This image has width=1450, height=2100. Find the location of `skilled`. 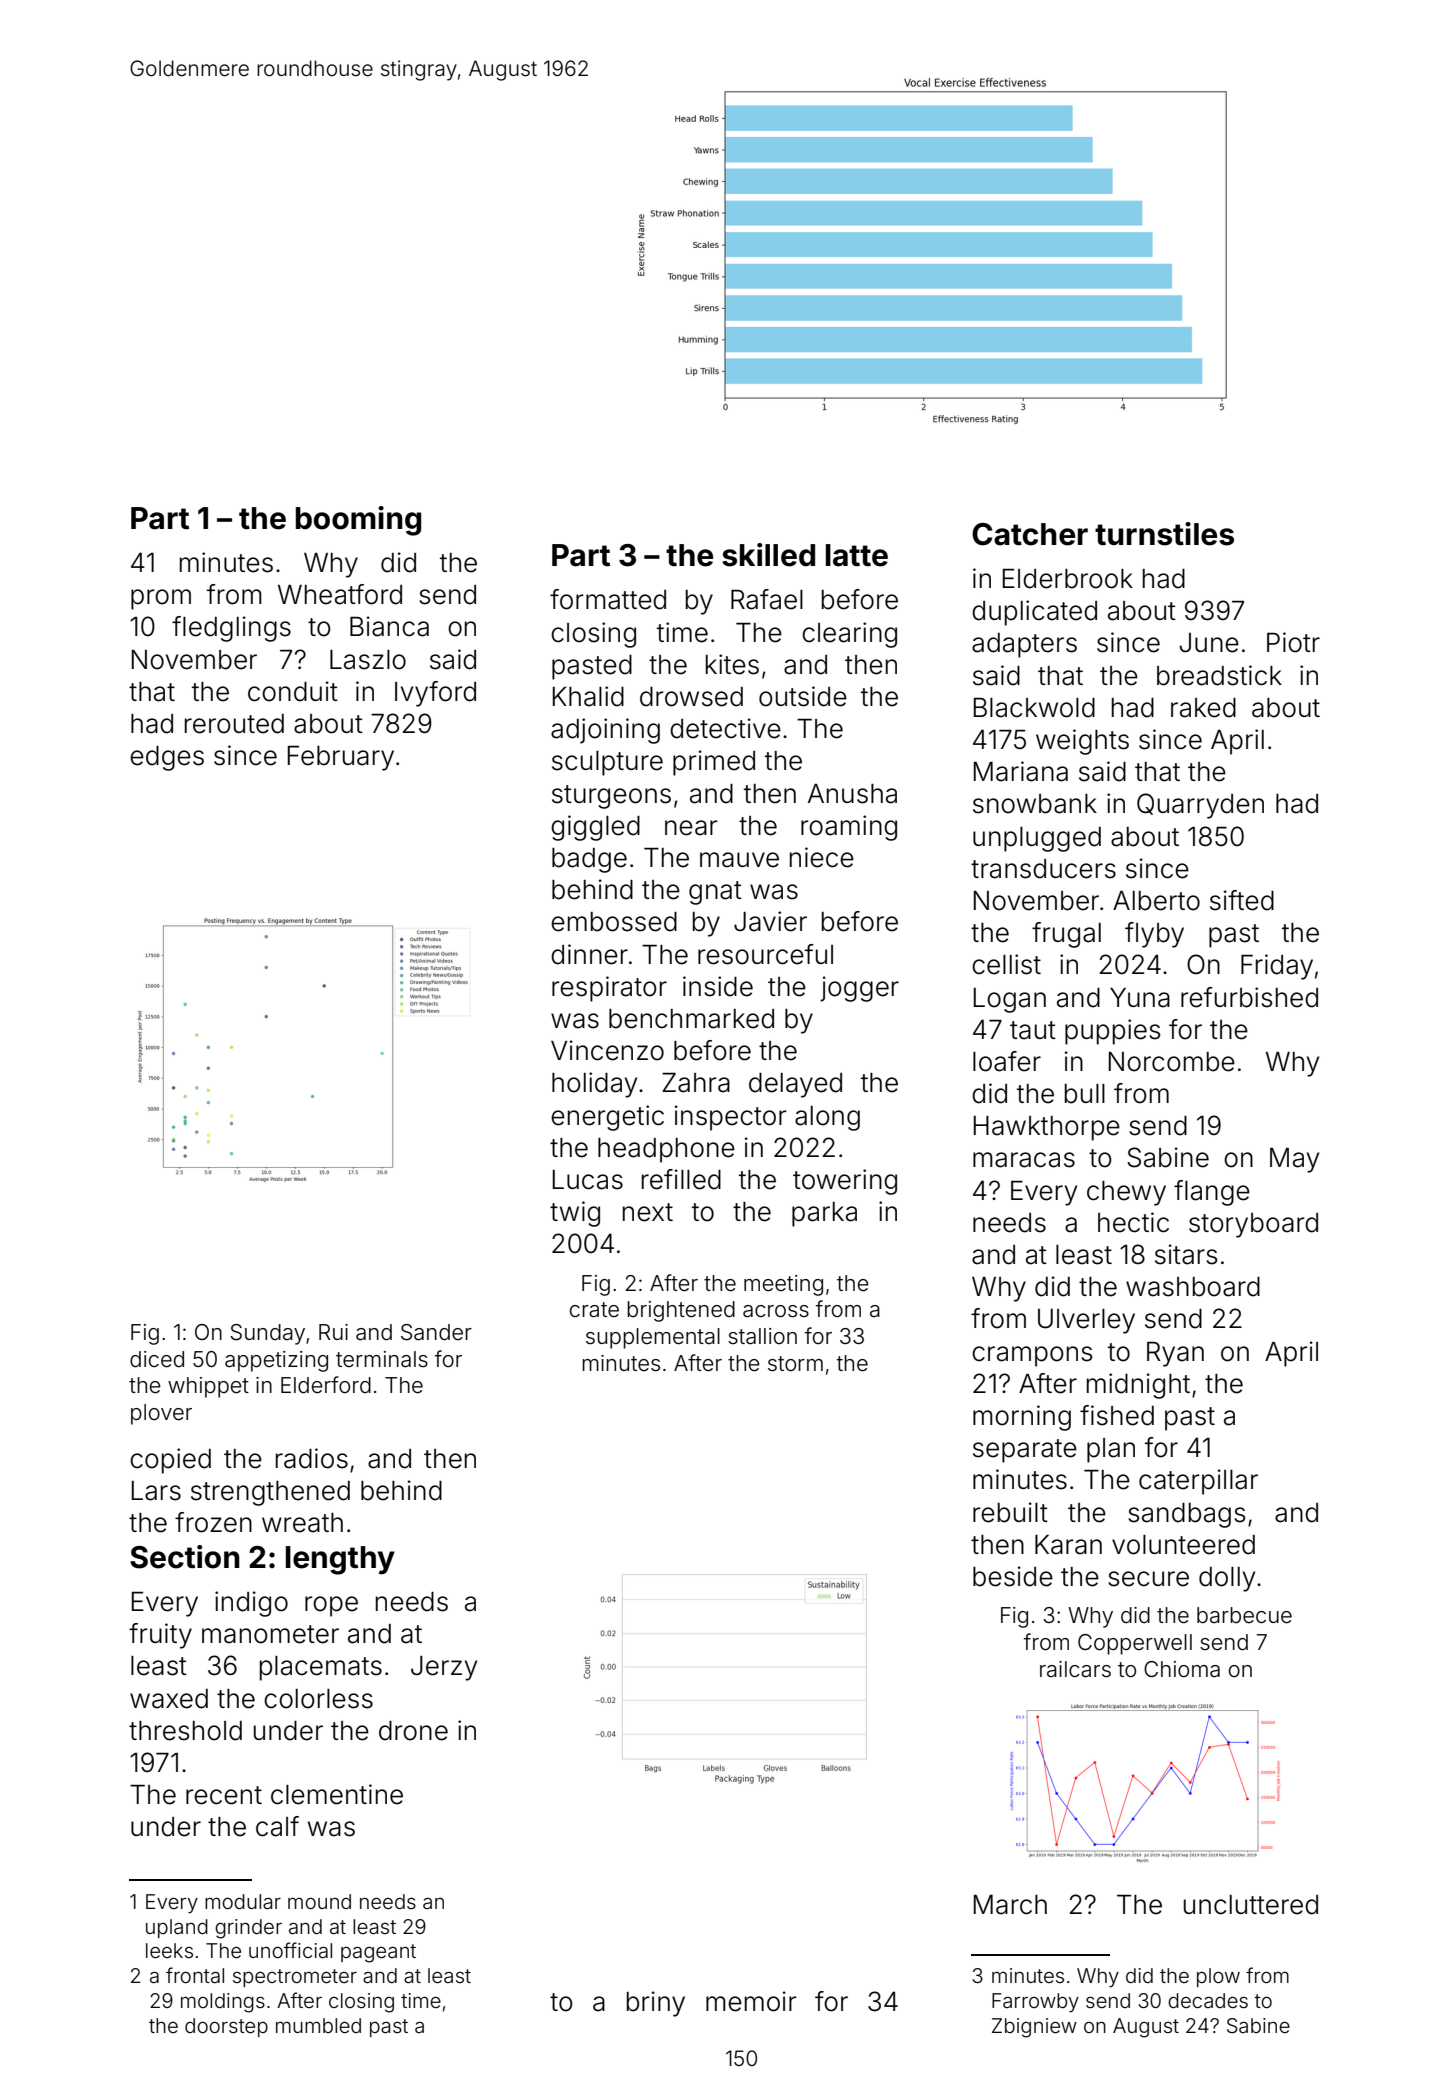

skilled is located at coordinates (768, 555).
